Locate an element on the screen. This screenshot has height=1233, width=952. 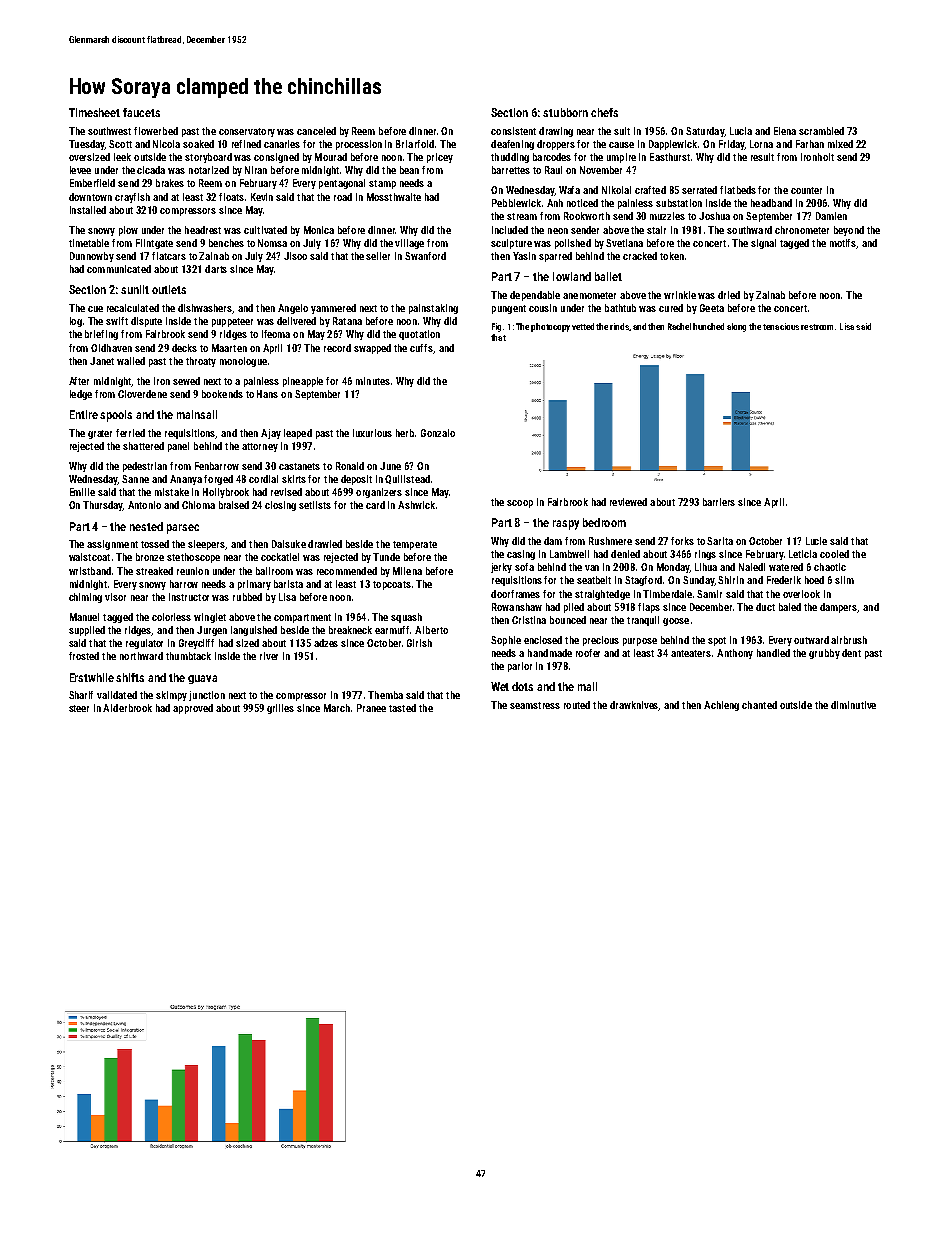
wailed is located at coordinates (131, 361).
